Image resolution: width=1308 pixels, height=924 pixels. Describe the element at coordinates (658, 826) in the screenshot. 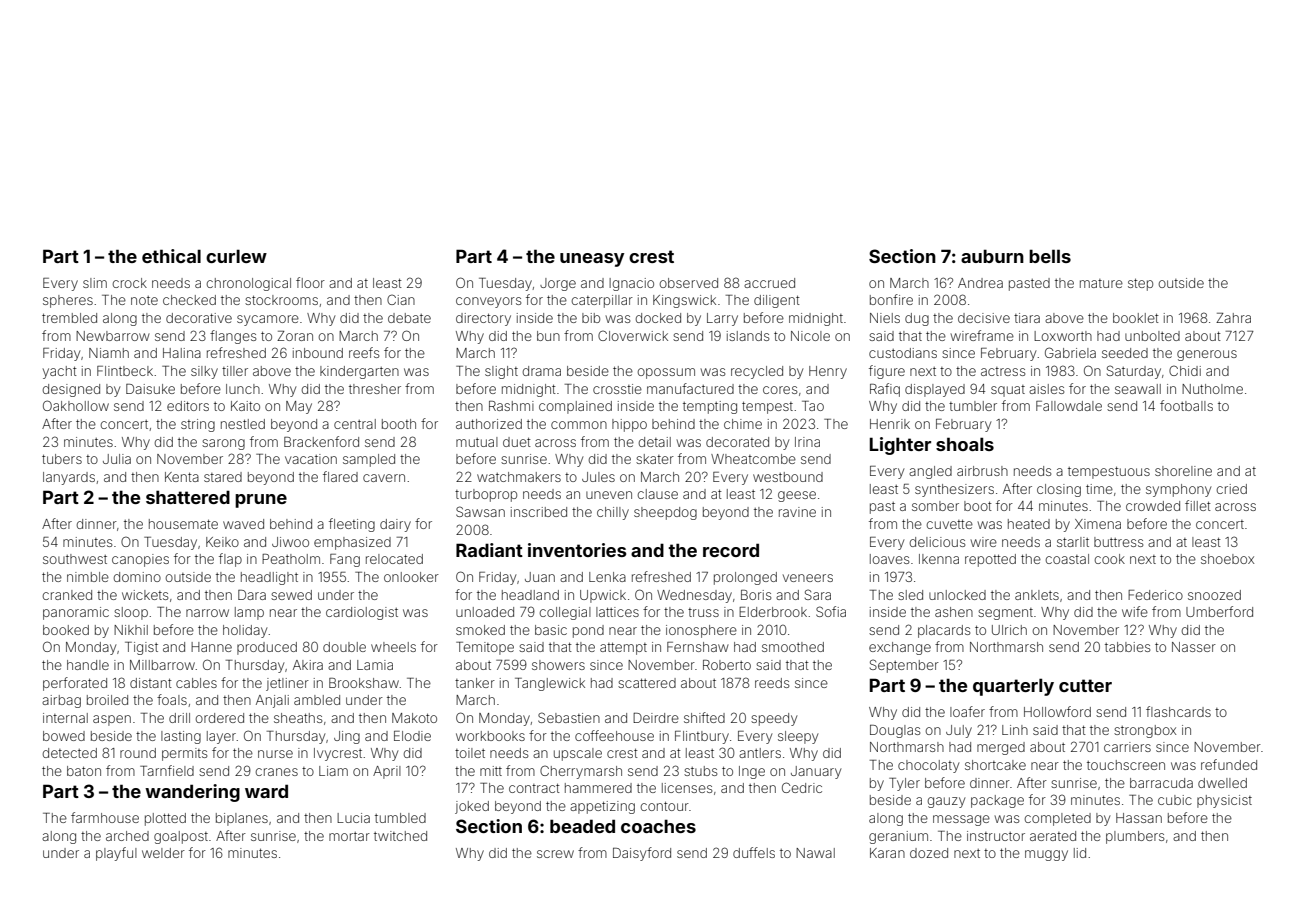

I see `coaches` at that location.
